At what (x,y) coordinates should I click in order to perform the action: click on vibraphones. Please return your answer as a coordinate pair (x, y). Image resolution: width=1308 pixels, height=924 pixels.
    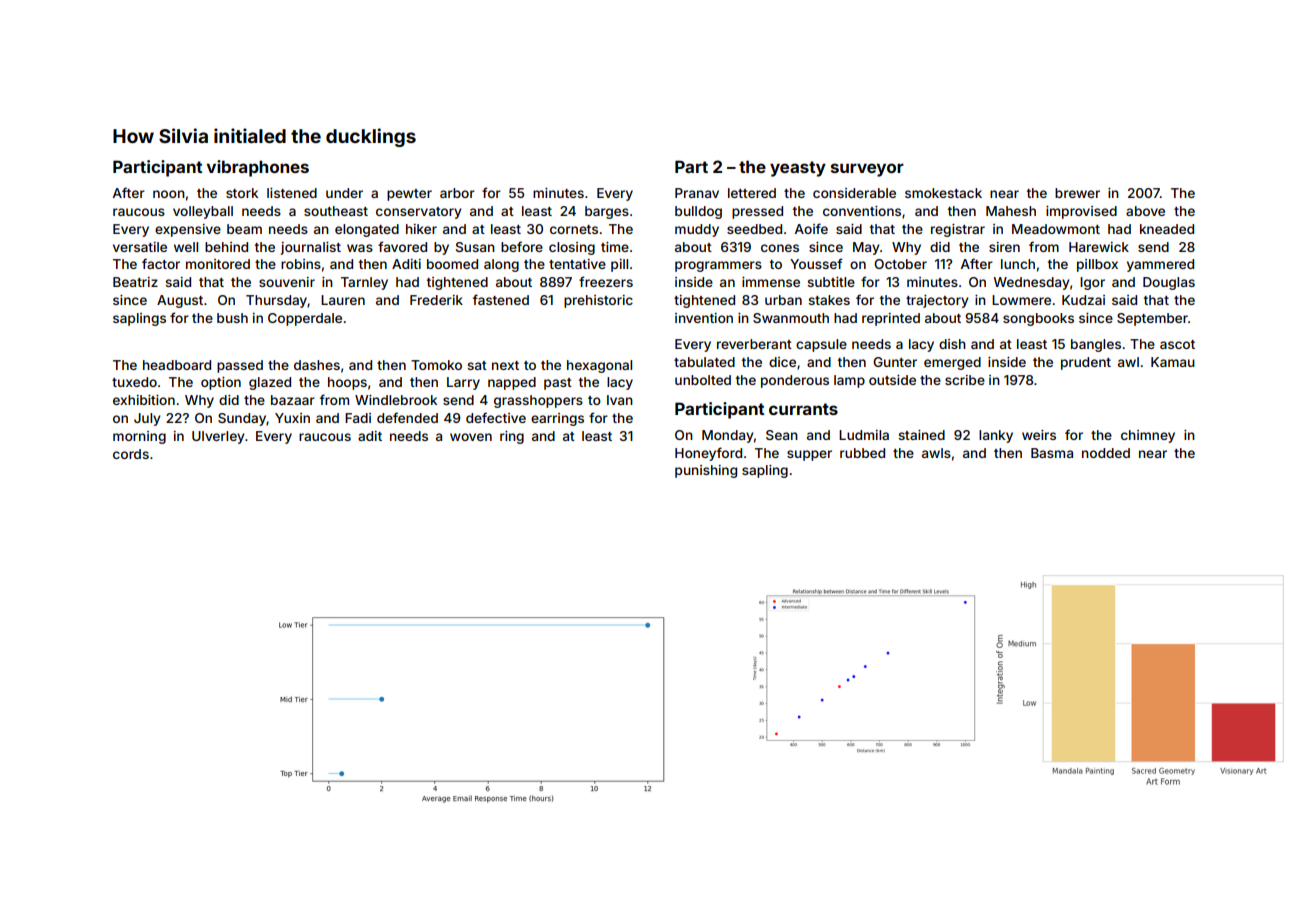
    Looking at the image, I should click on (257, 168).
